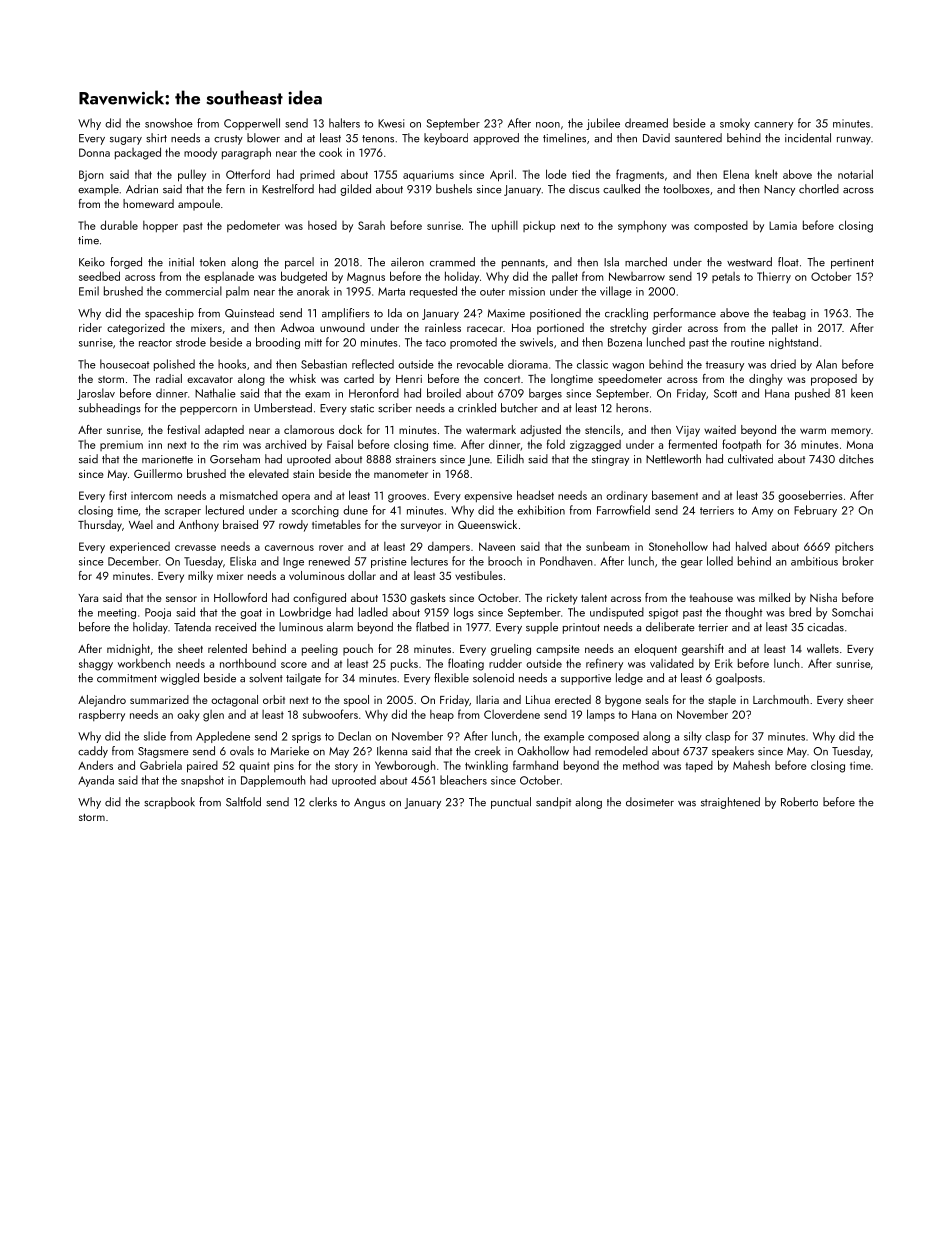  What do you see at coordinates (479, 575) in the document?
I see `vestibules` at bounding box center [479, 575].
